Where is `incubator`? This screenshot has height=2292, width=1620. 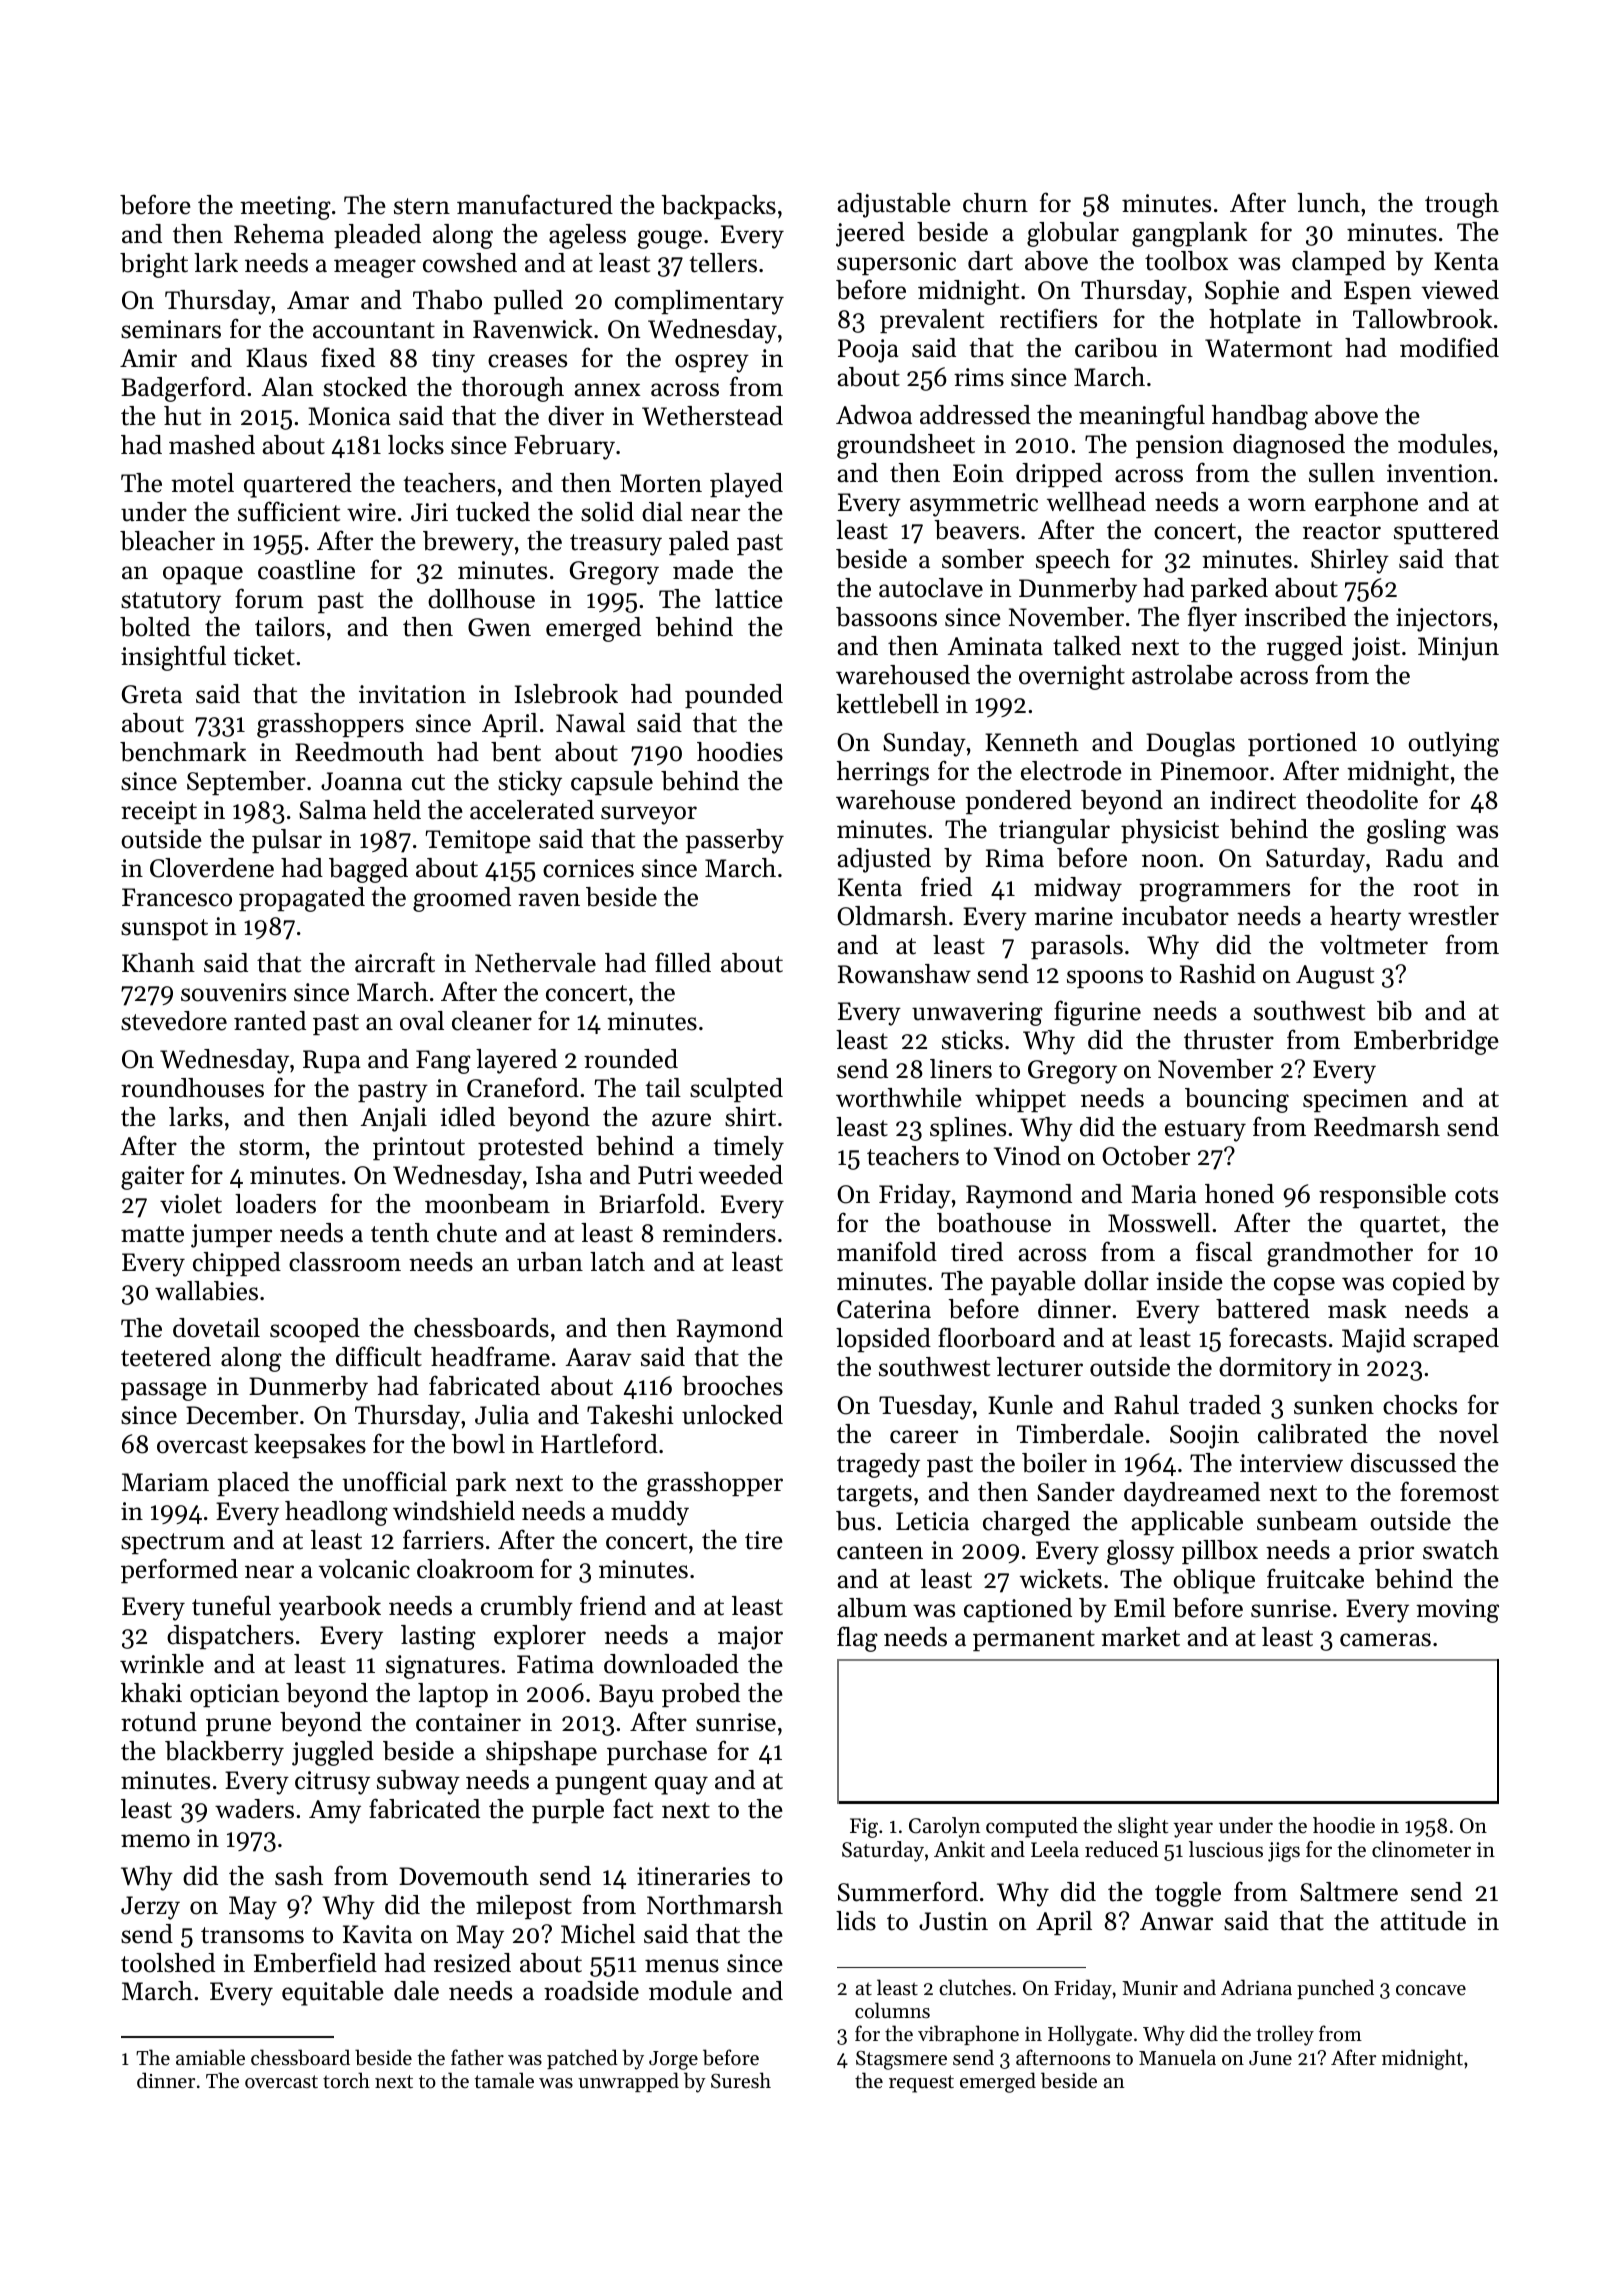
incubator is located at coordinates (1175, 916).
